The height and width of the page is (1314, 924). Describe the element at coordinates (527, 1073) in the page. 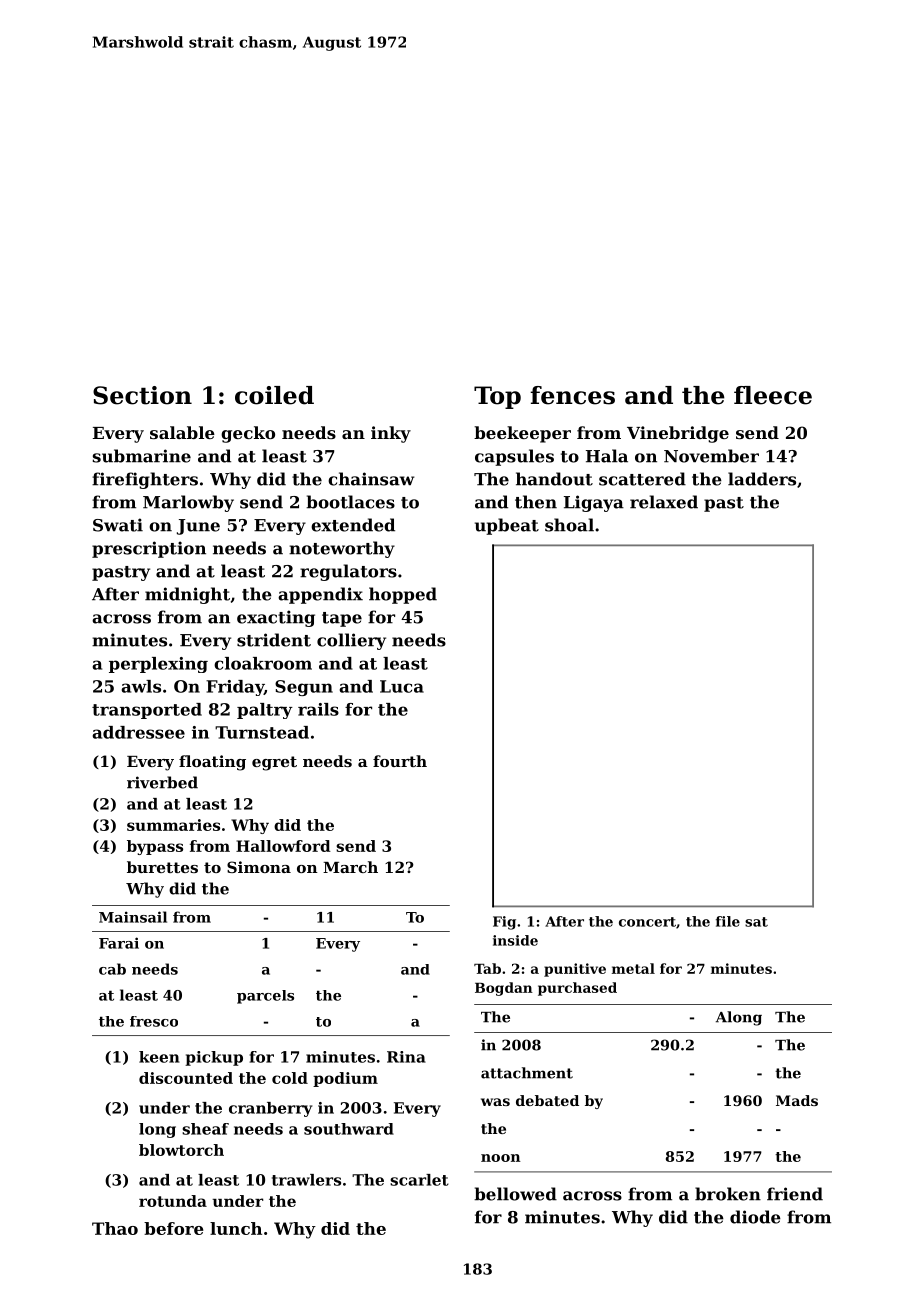

I see `attachment` at that location.
